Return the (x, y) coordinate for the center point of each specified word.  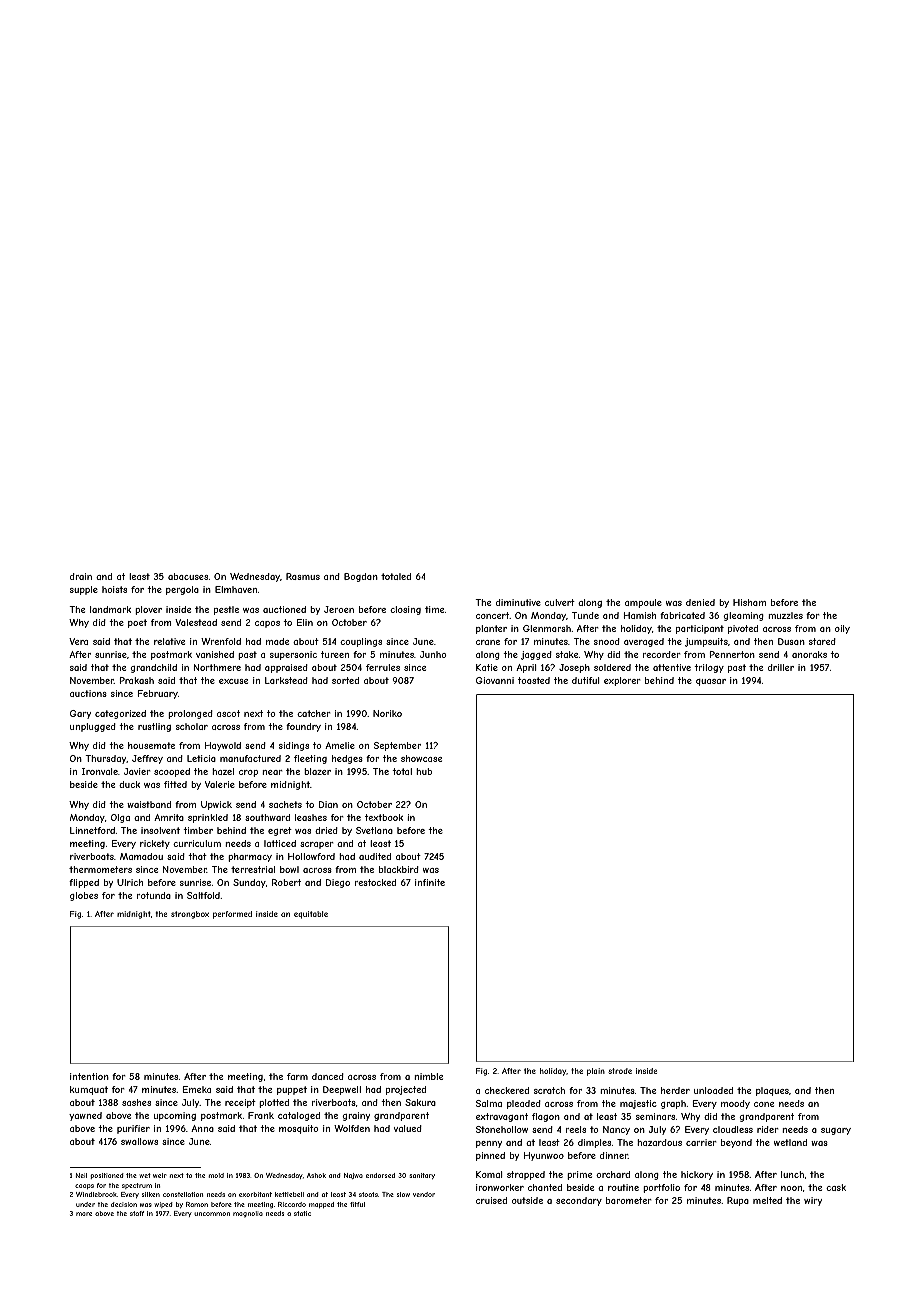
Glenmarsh (547, 628)
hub (424, 771)
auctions (88, 693)
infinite (430, 882)
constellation (183, 1194)
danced (328, 1076)
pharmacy (250, 857)
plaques (772, 1091)
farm (297, 1076)
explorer (622, 681)
